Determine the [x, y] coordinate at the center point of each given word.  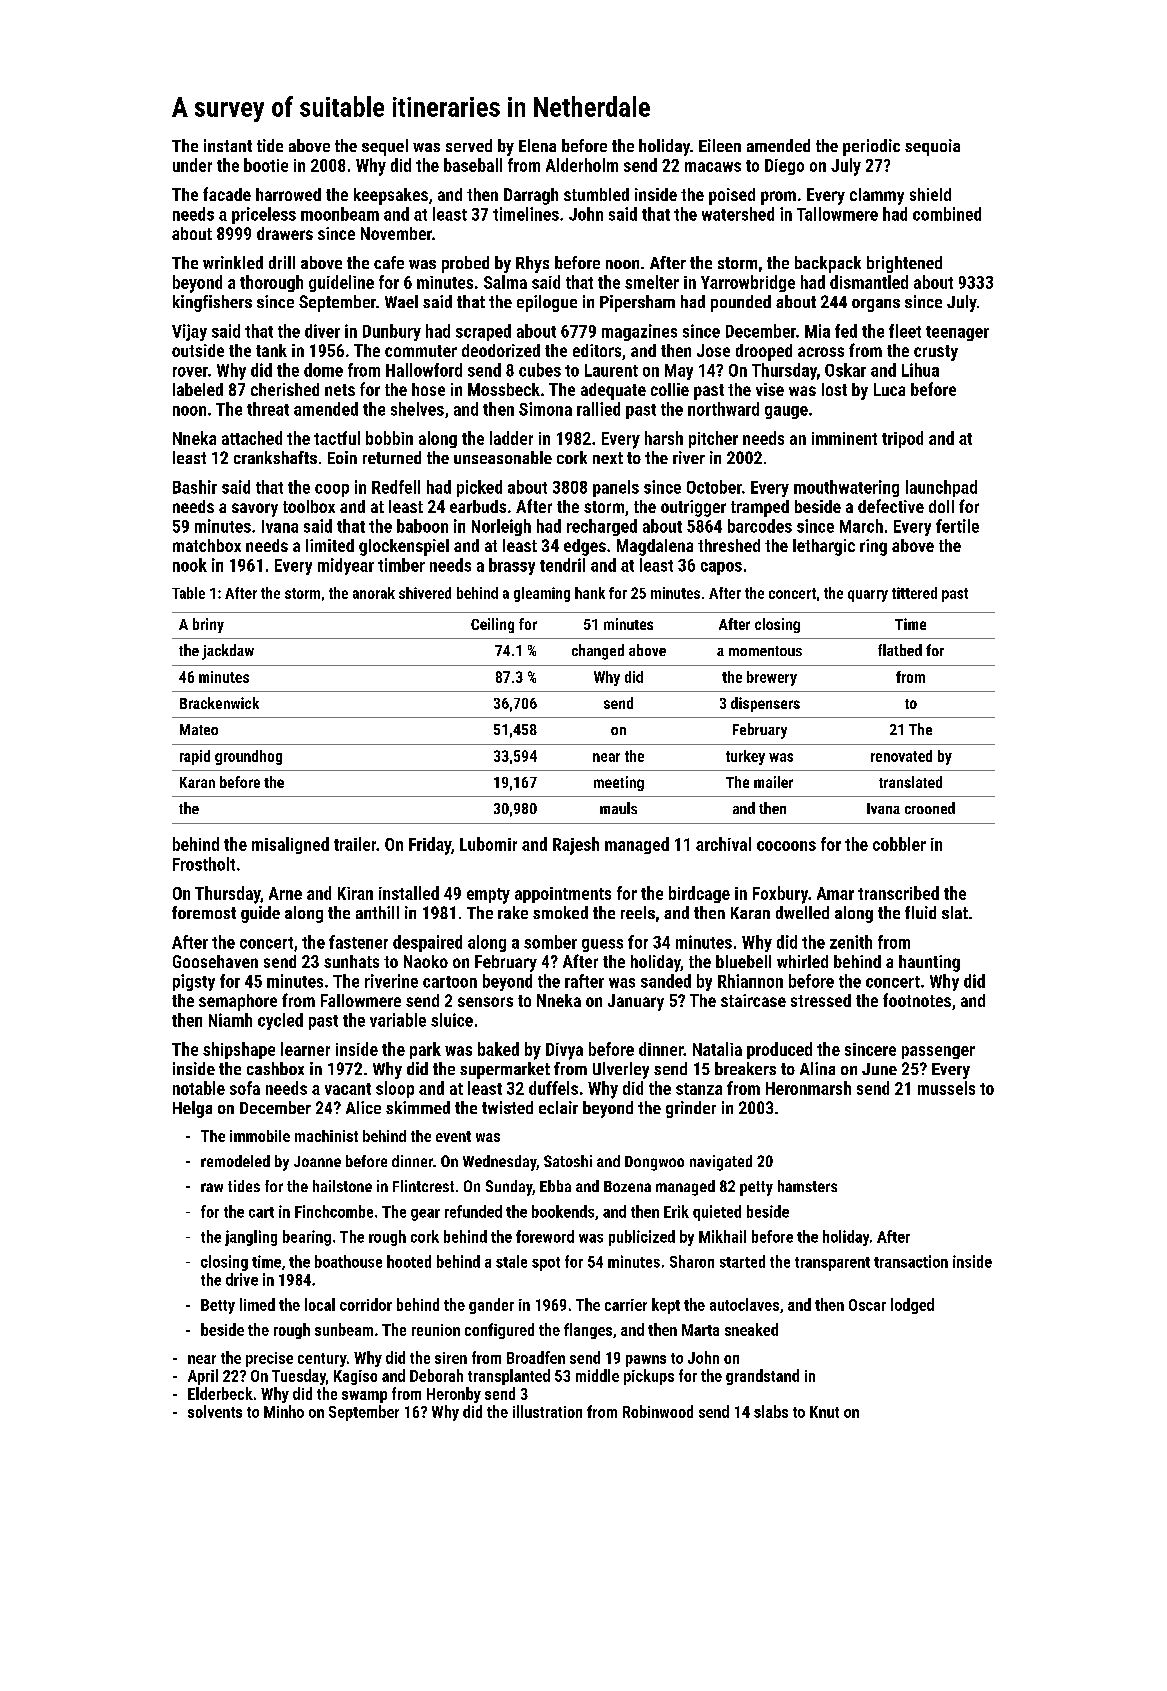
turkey [745, 757]
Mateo [199, 729]
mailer [773, 782]
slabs [771, 1411]
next [608, 458]
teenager [957, 333]
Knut [824, 1412]
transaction [911, 1261]
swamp [364, 1397]
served [469, 145]
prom [778, 198]
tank [271, 350]
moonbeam [340, 214]
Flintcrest [423, 1186]
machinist [326, 1136]
